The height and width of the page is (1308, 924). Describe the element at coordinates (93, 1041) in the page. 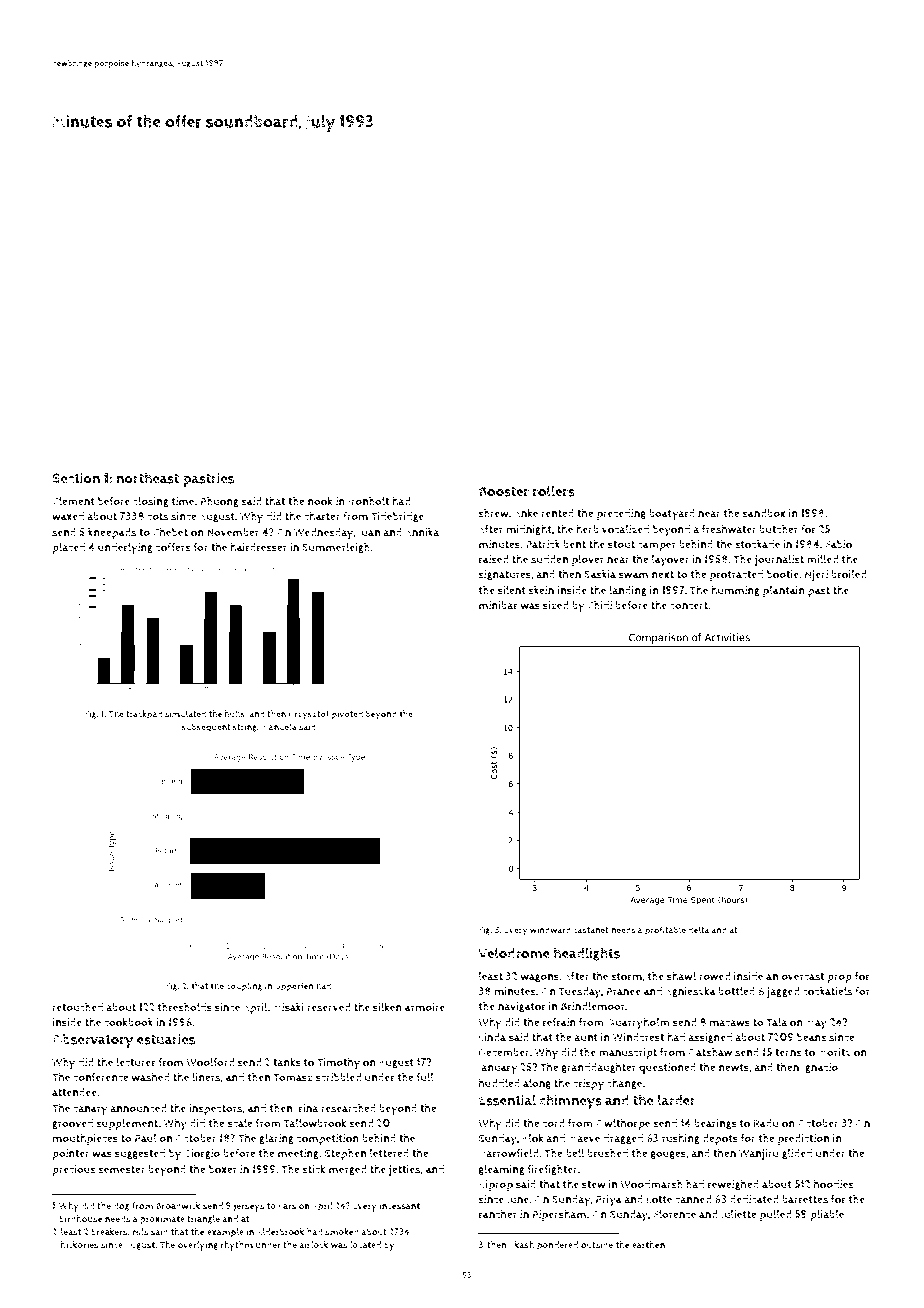

I see `Observatory` at that location.
